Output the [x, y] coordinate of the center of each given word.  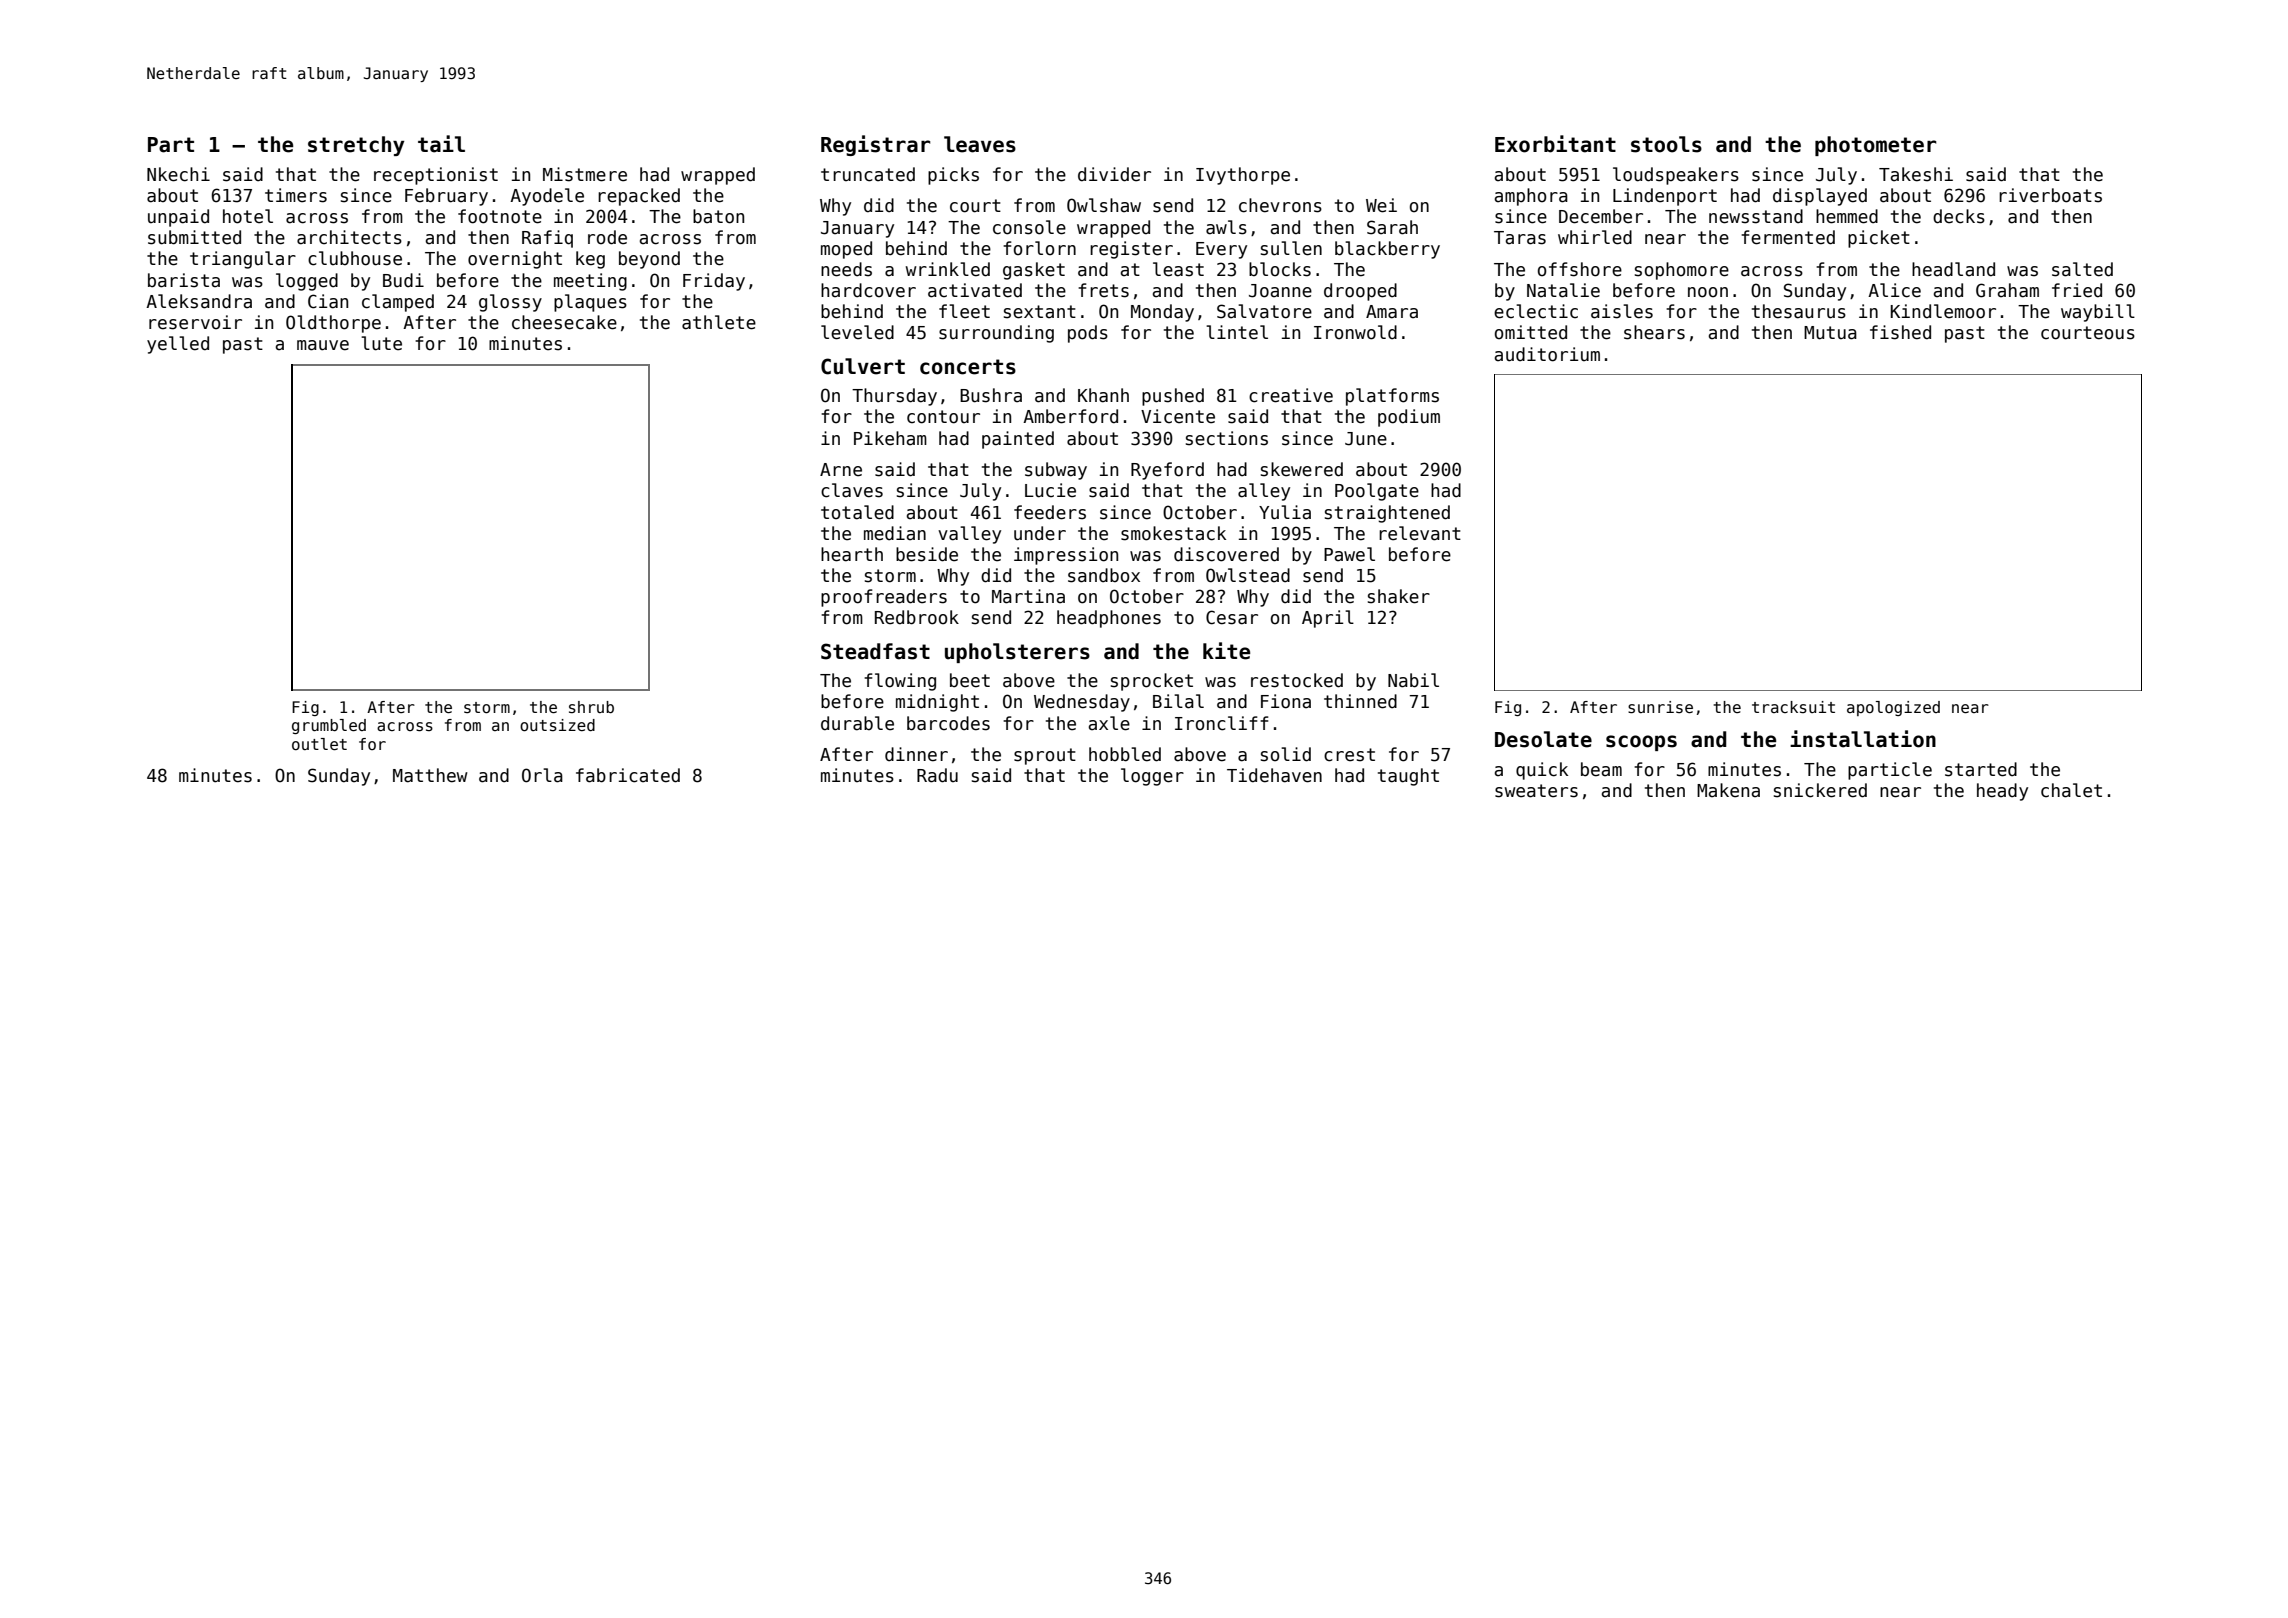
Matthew [430, 775]
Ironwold [1355, 332]
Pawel [1349, 554]
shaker [1399, 596]
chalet [2071, 790]
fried [2077, 290]
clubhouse [355, 258]
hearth [852, 554]
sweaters [1536, 791]
